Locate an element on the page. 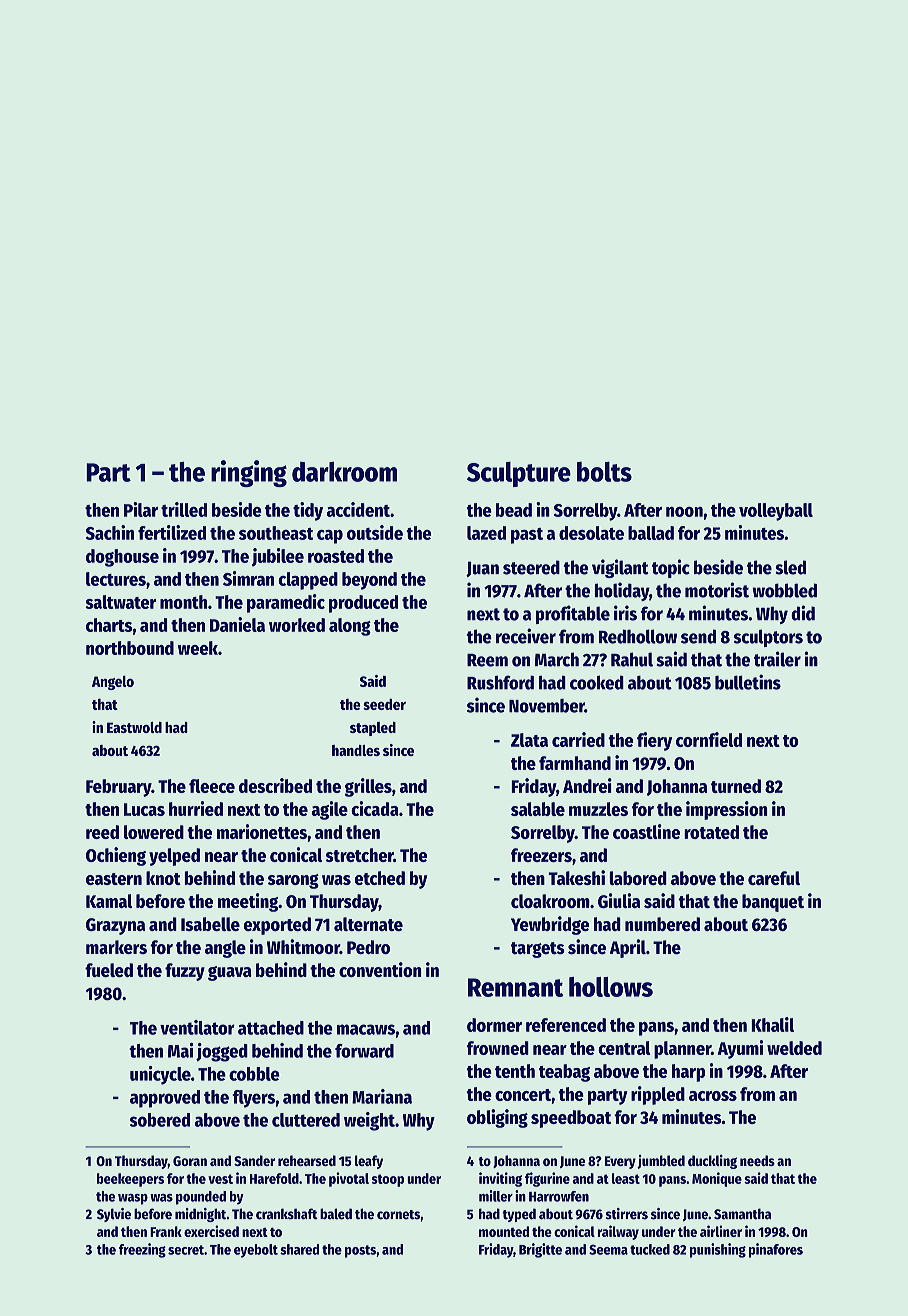 This image has height=1316, width=908. attached is located at coordinates (271, 1028).
